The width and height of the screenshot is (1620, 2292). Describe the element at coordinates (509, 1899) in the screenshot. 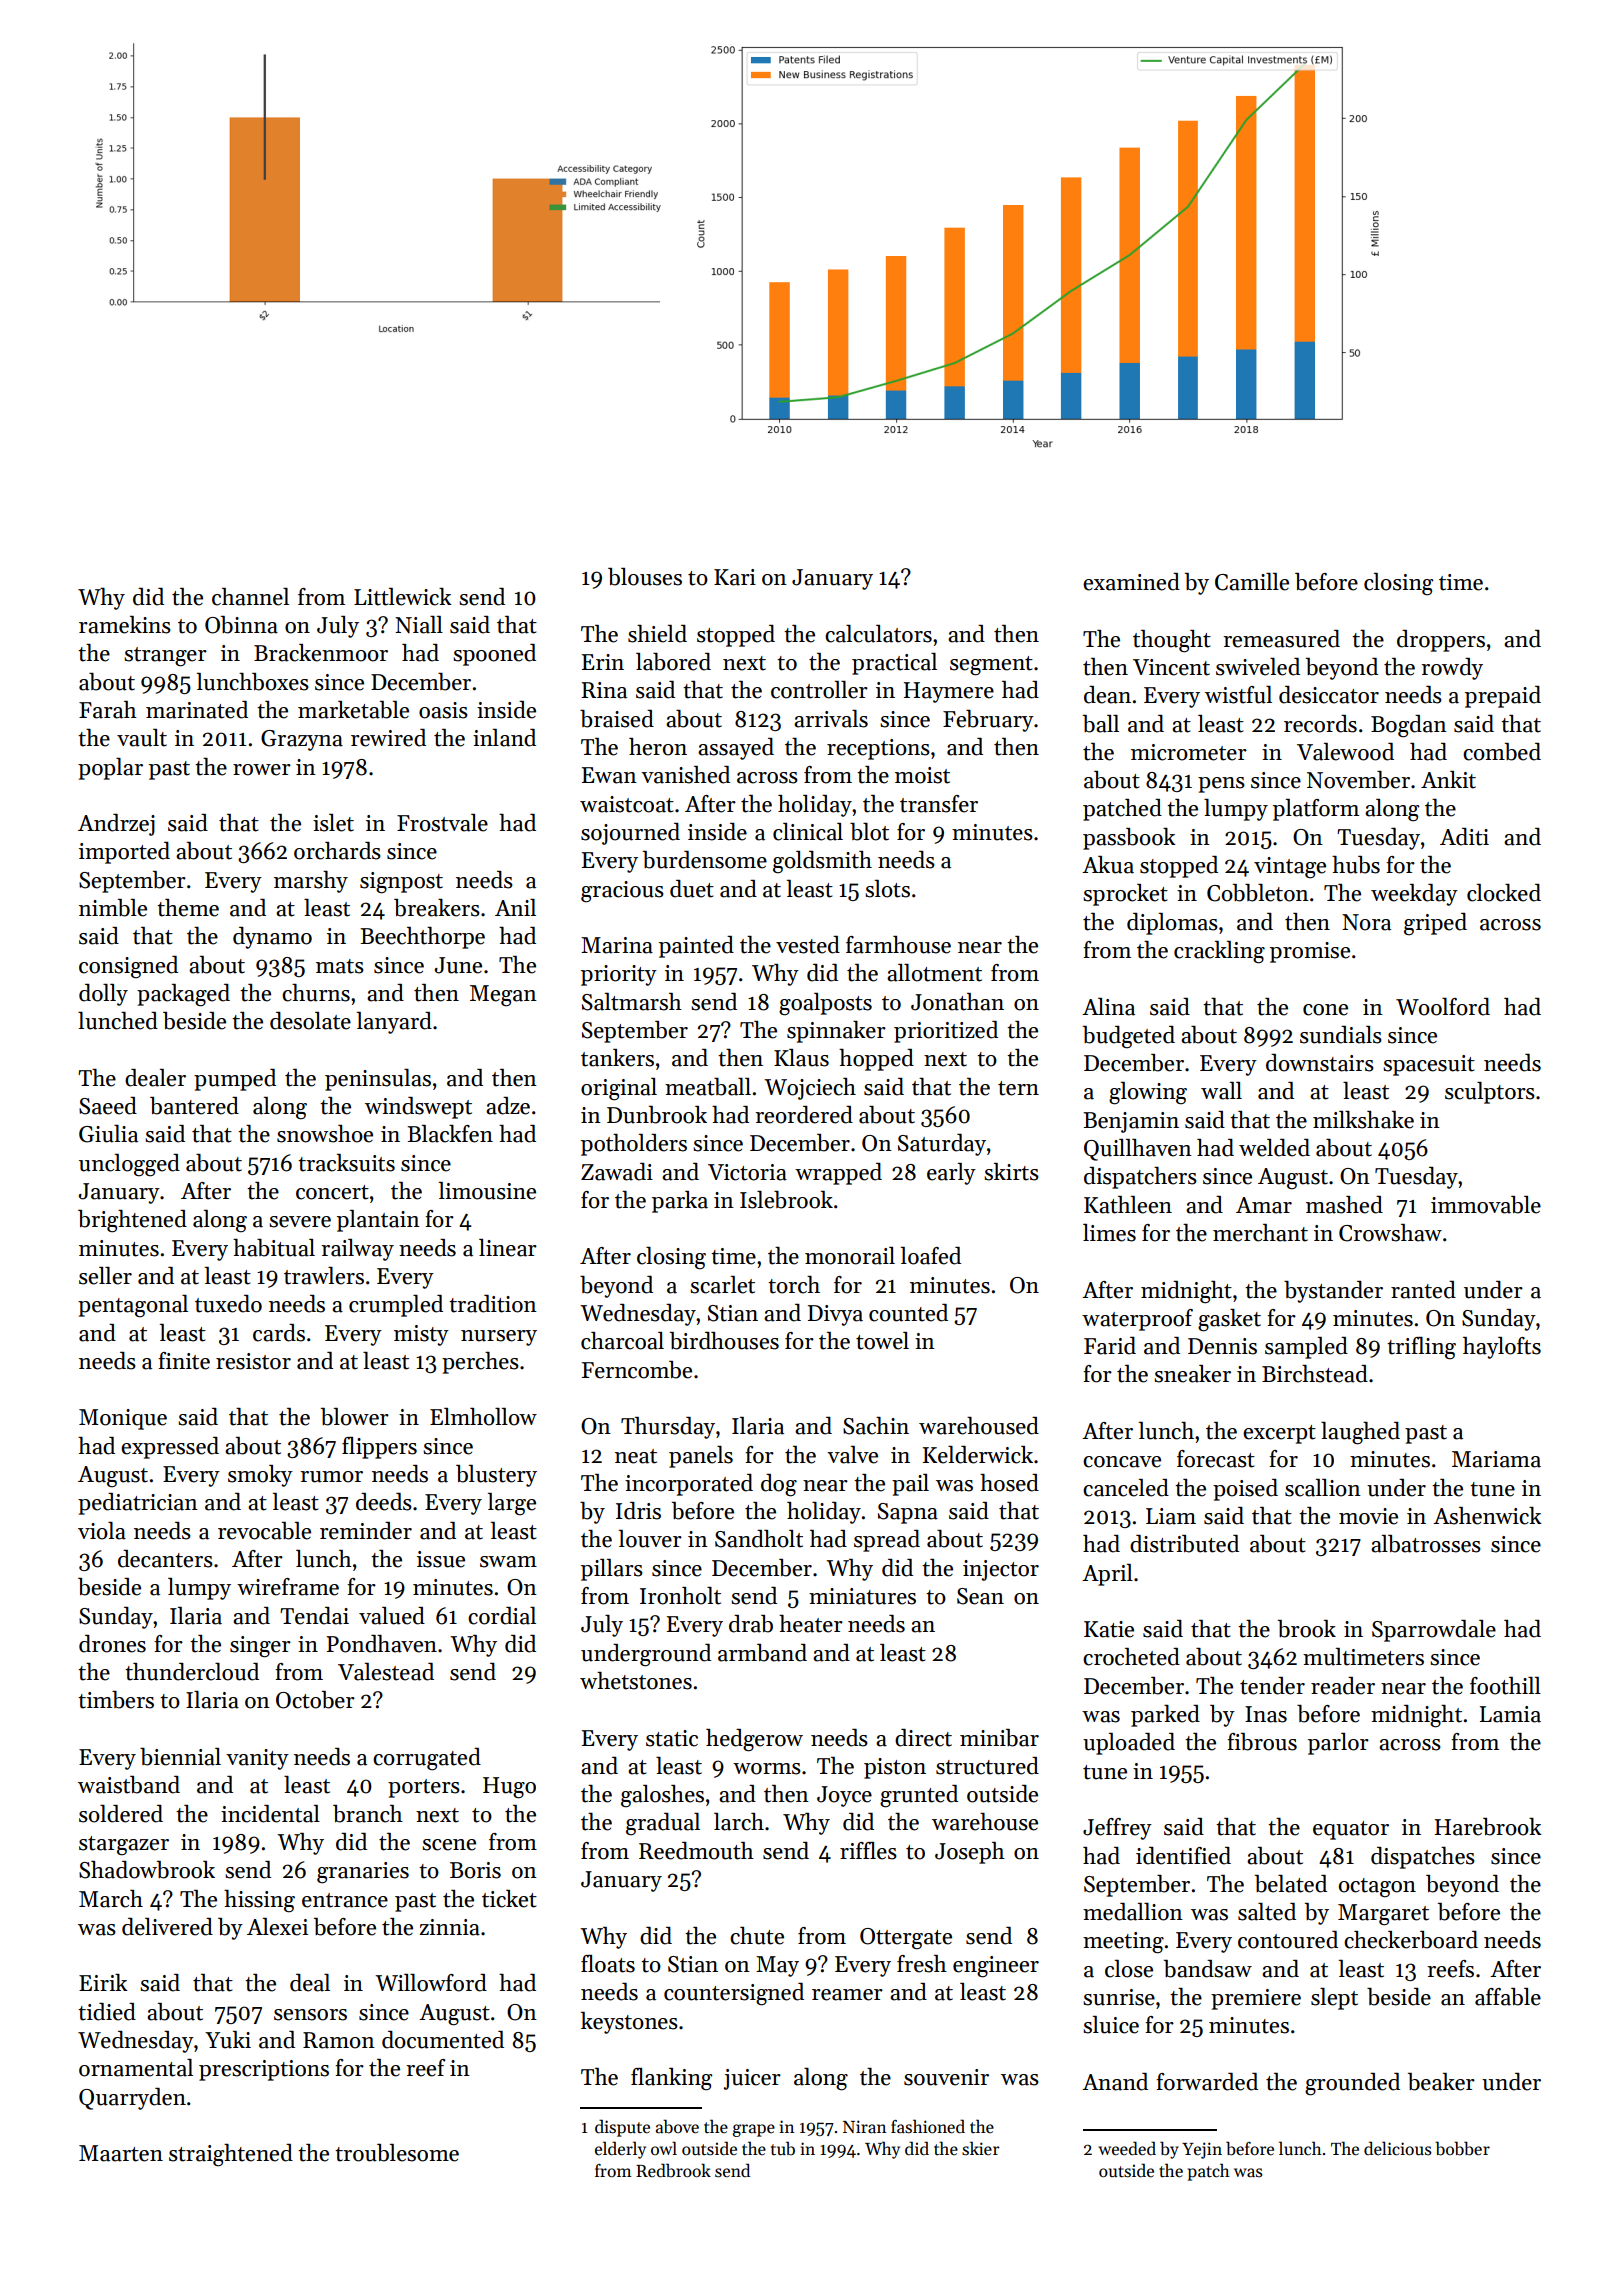

I see `ticket` at that location.
